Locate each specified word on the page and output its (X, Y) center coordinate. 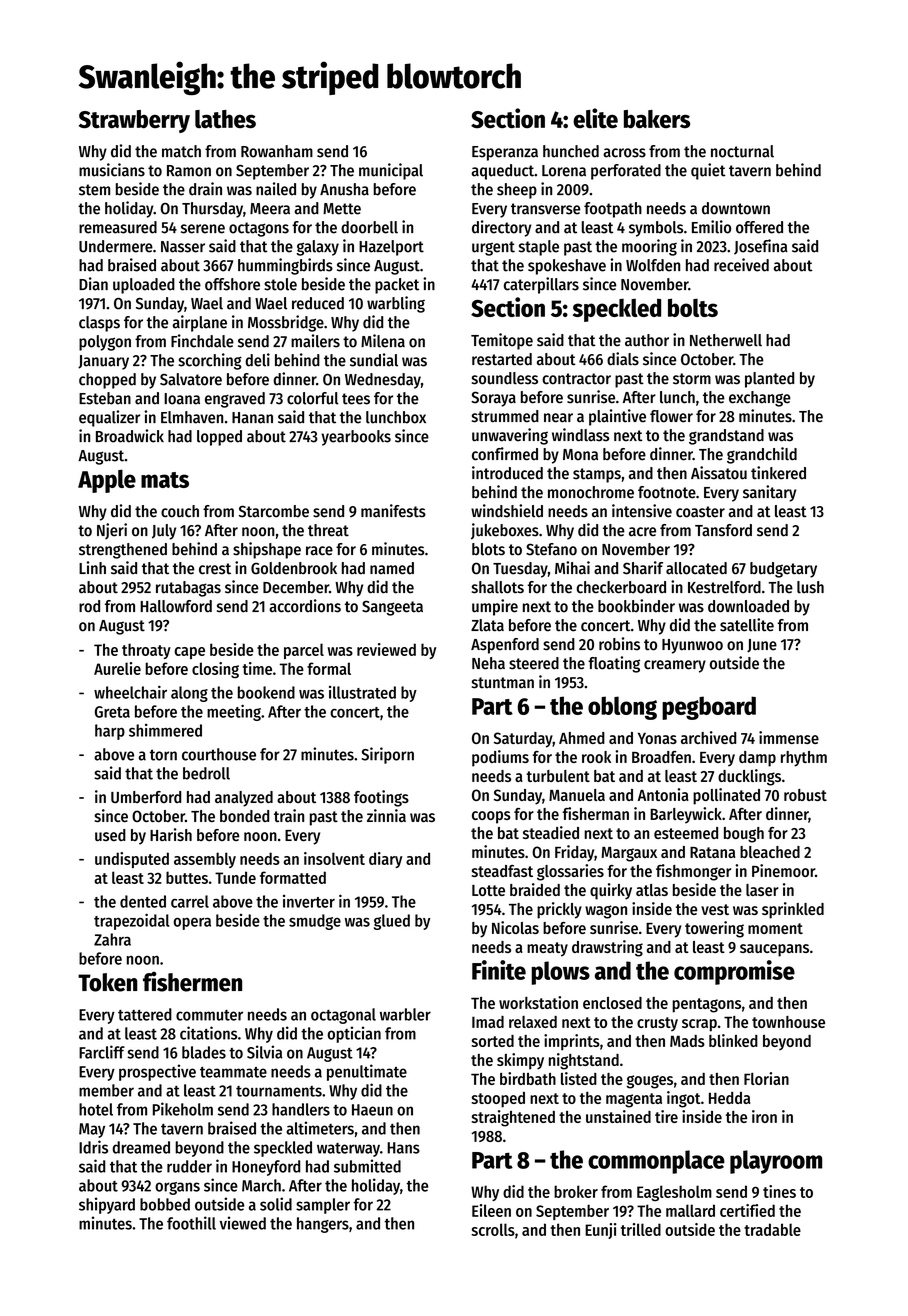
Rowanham (277, 151)
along (189, 694)
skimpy (520, 1061)
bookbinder (636, 606)
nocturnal (742, 151)
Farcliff (102, 1052)
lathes (225, 119)
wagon (606, 912)
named (392, 568)
